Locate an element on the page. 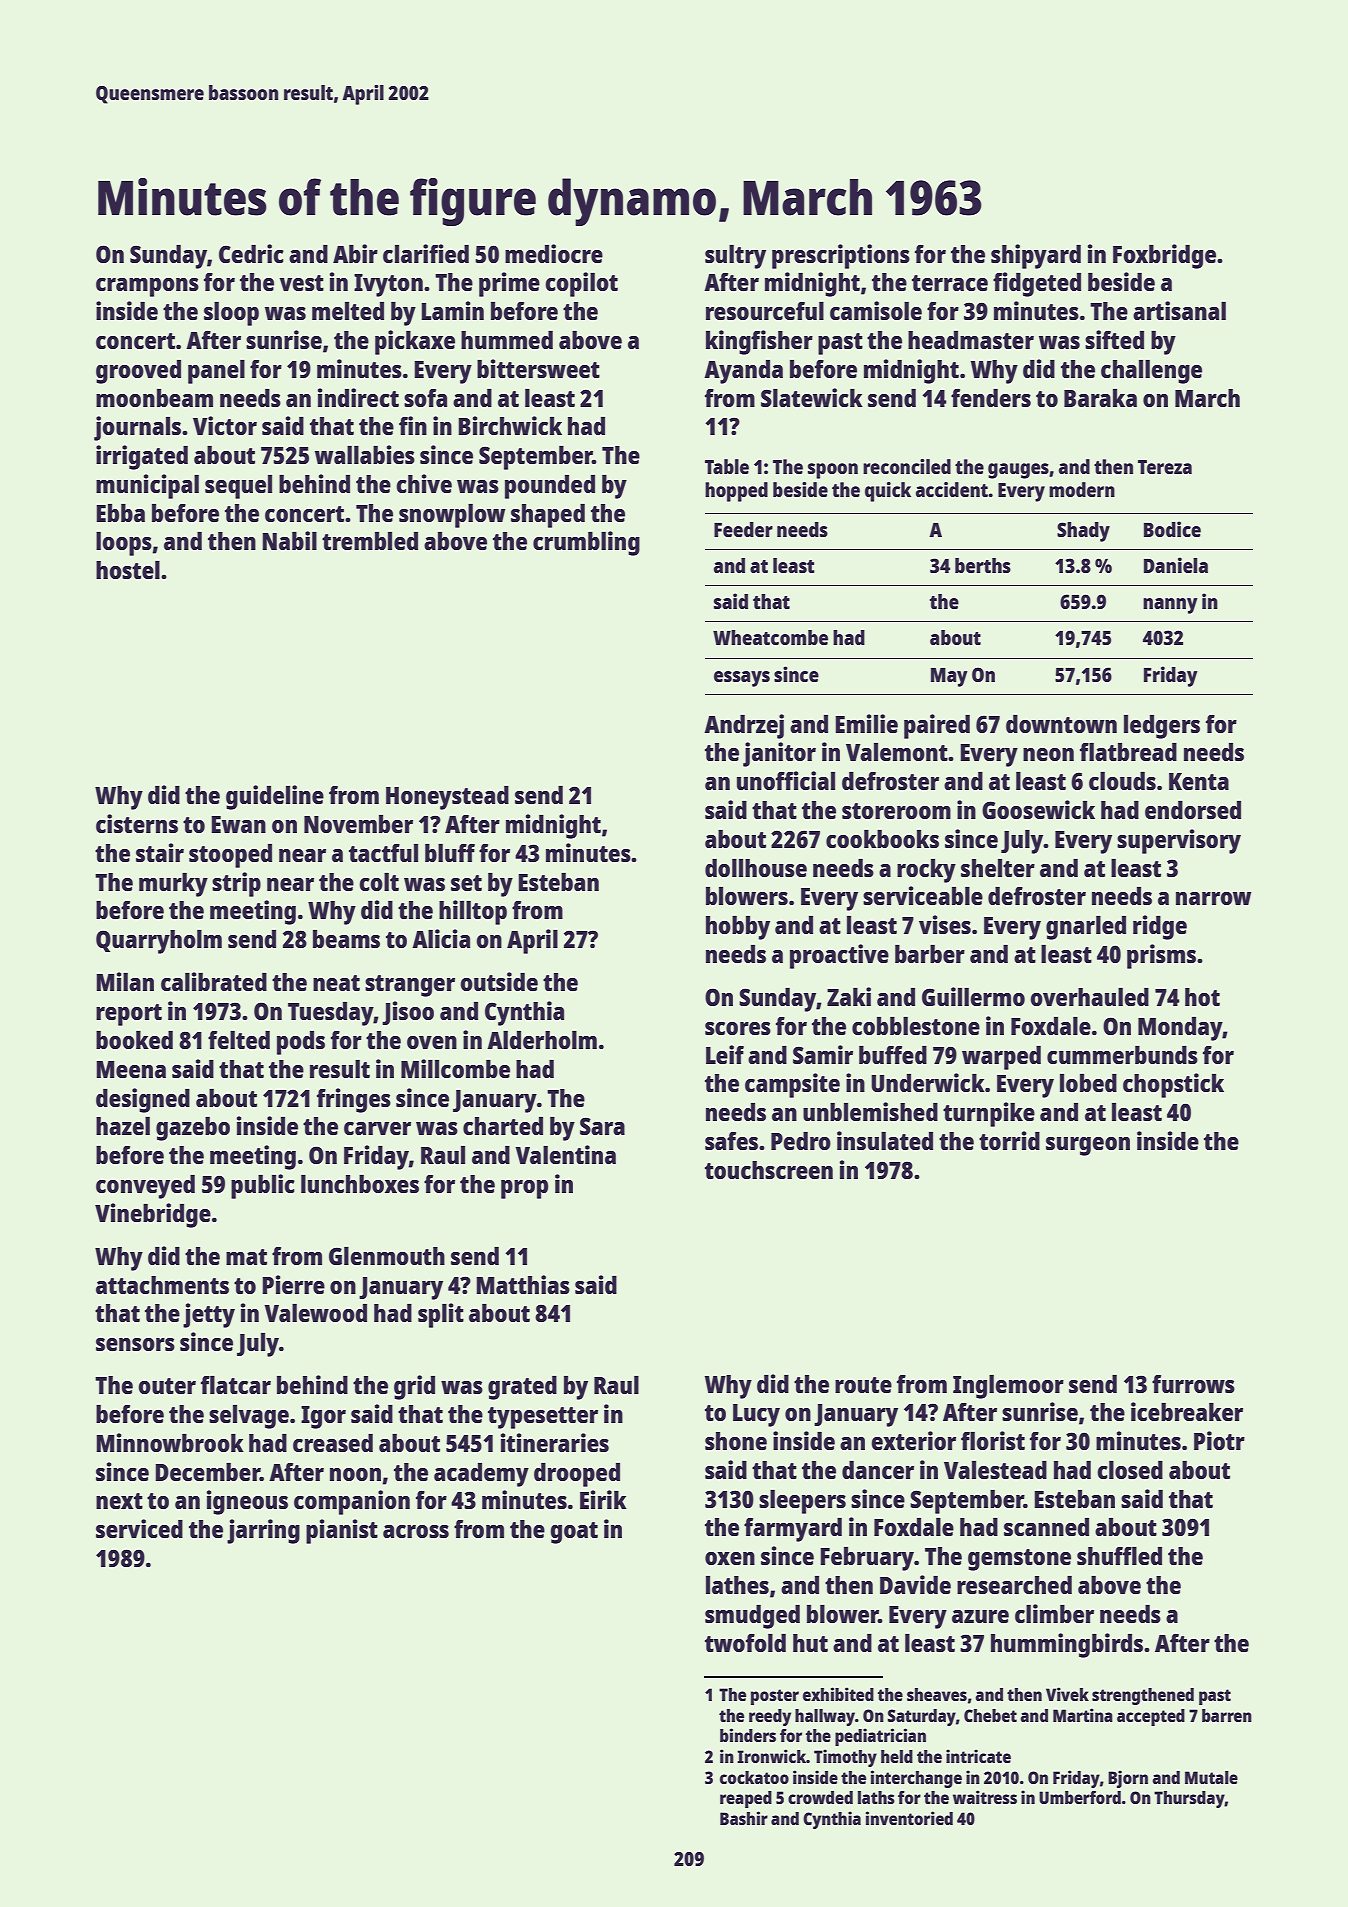 The width and height of the page is (1348, 1907). neat is located at coordinates (336, 983).
